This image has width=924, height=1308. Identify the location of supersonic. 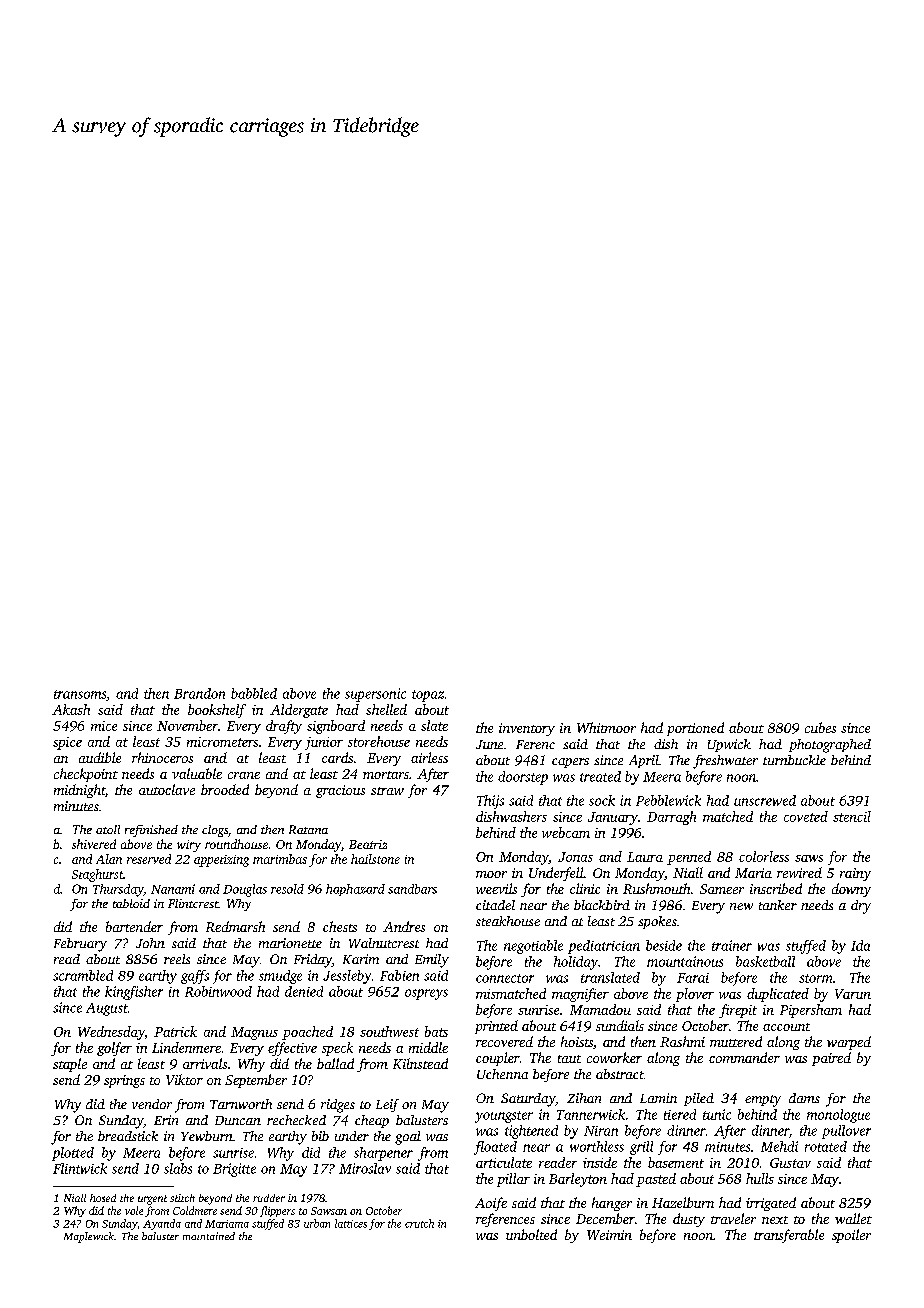
(375, 695).
